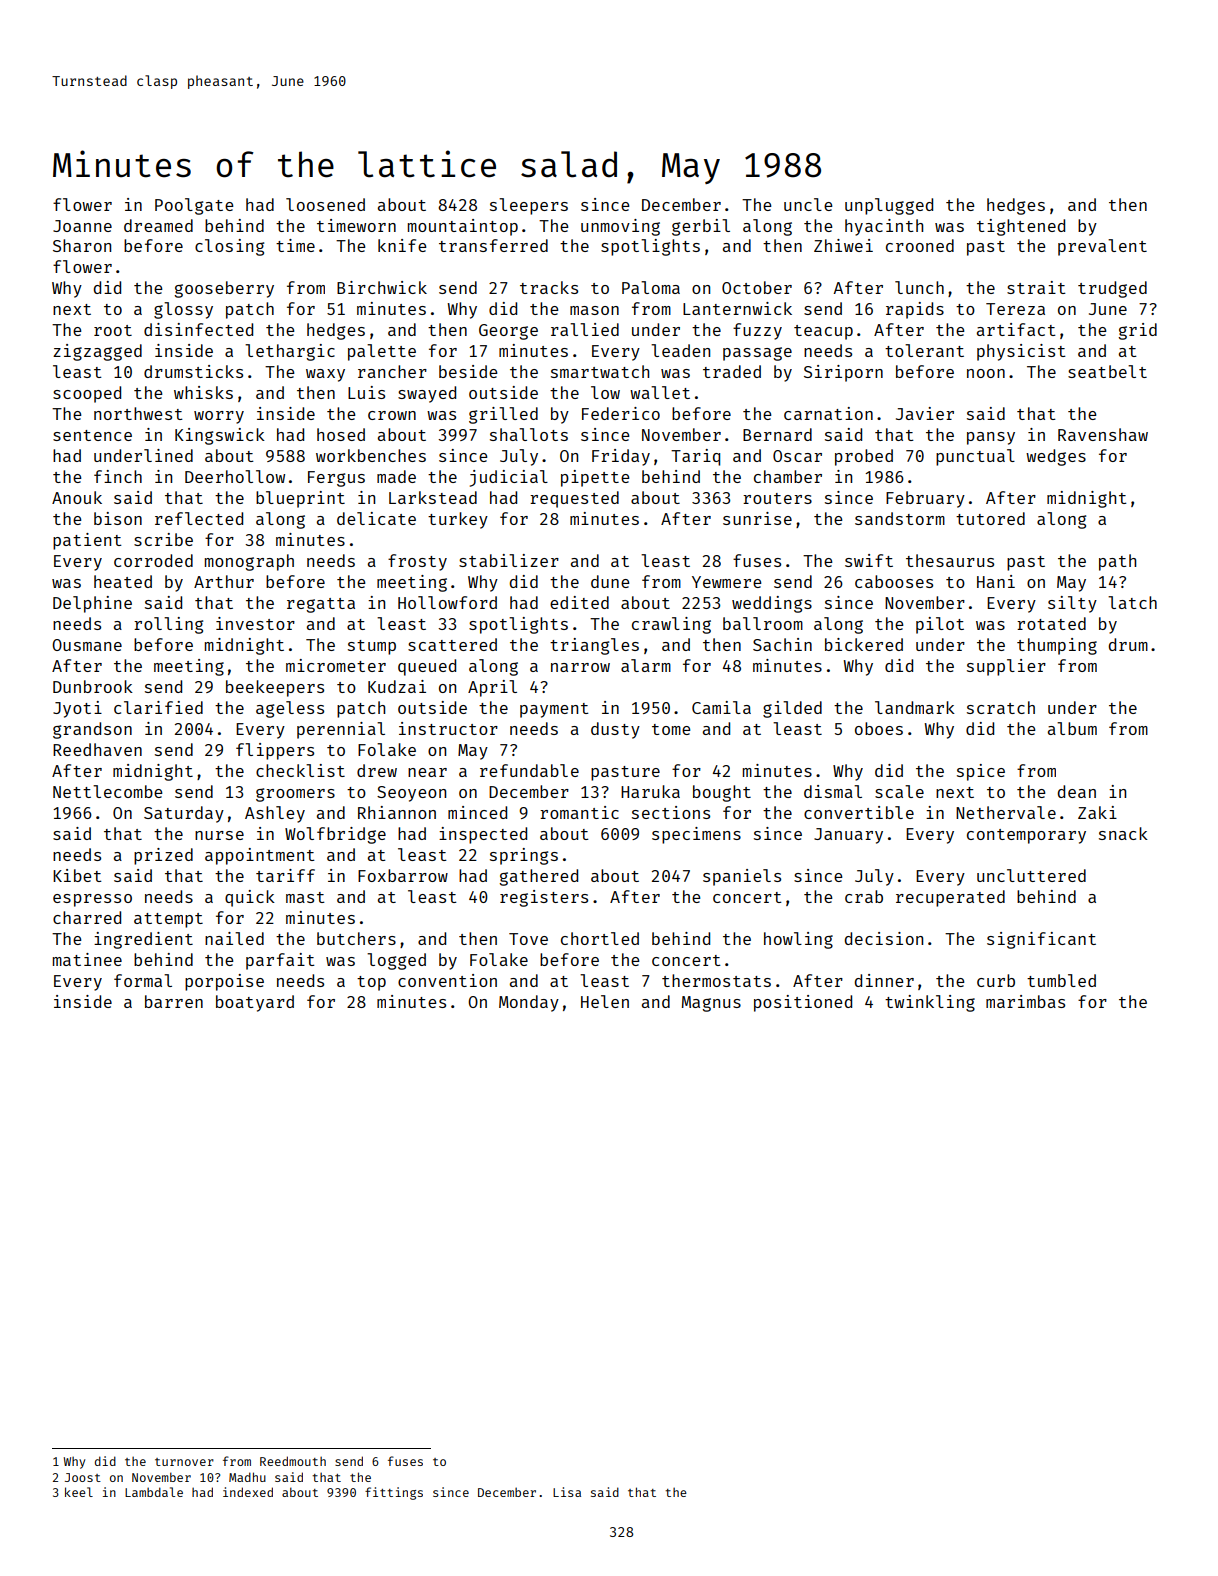  Describe the element at coordinates (1025, 1001) in the page. I see `marimbas` at that location.
